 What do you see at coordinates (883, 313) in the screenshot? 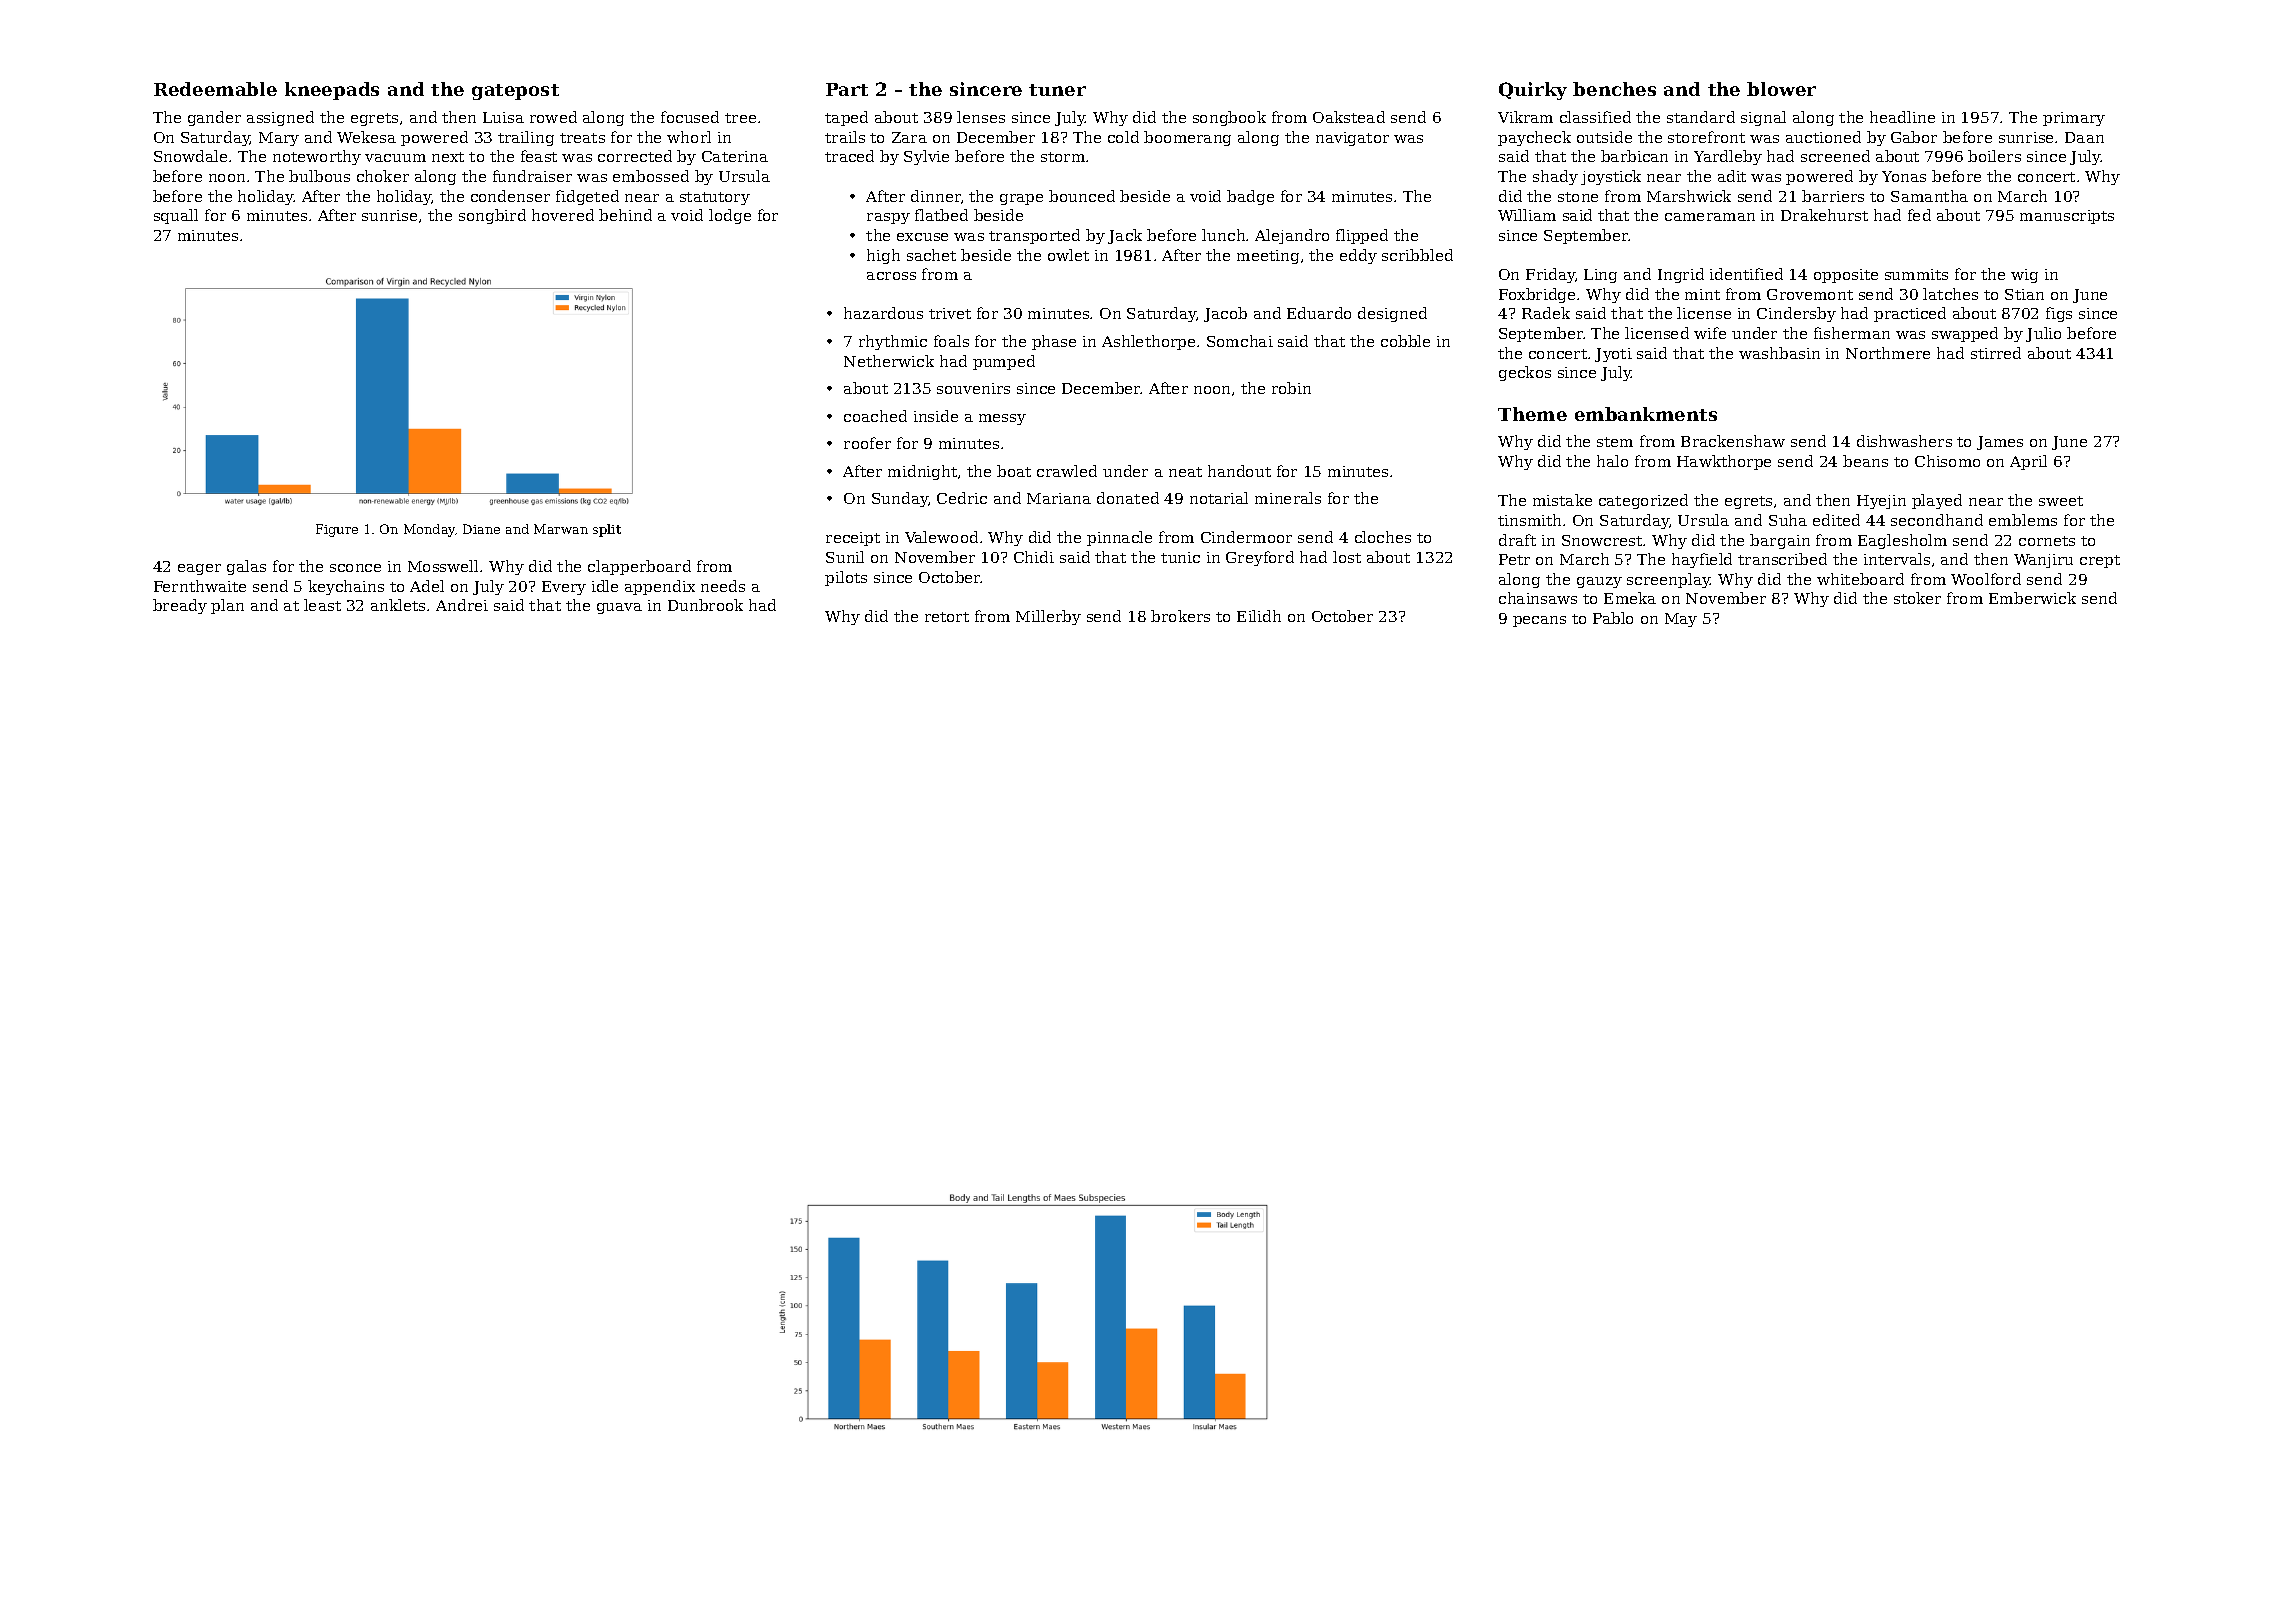
I see `hazardous` at bounding box center [883, 313].
